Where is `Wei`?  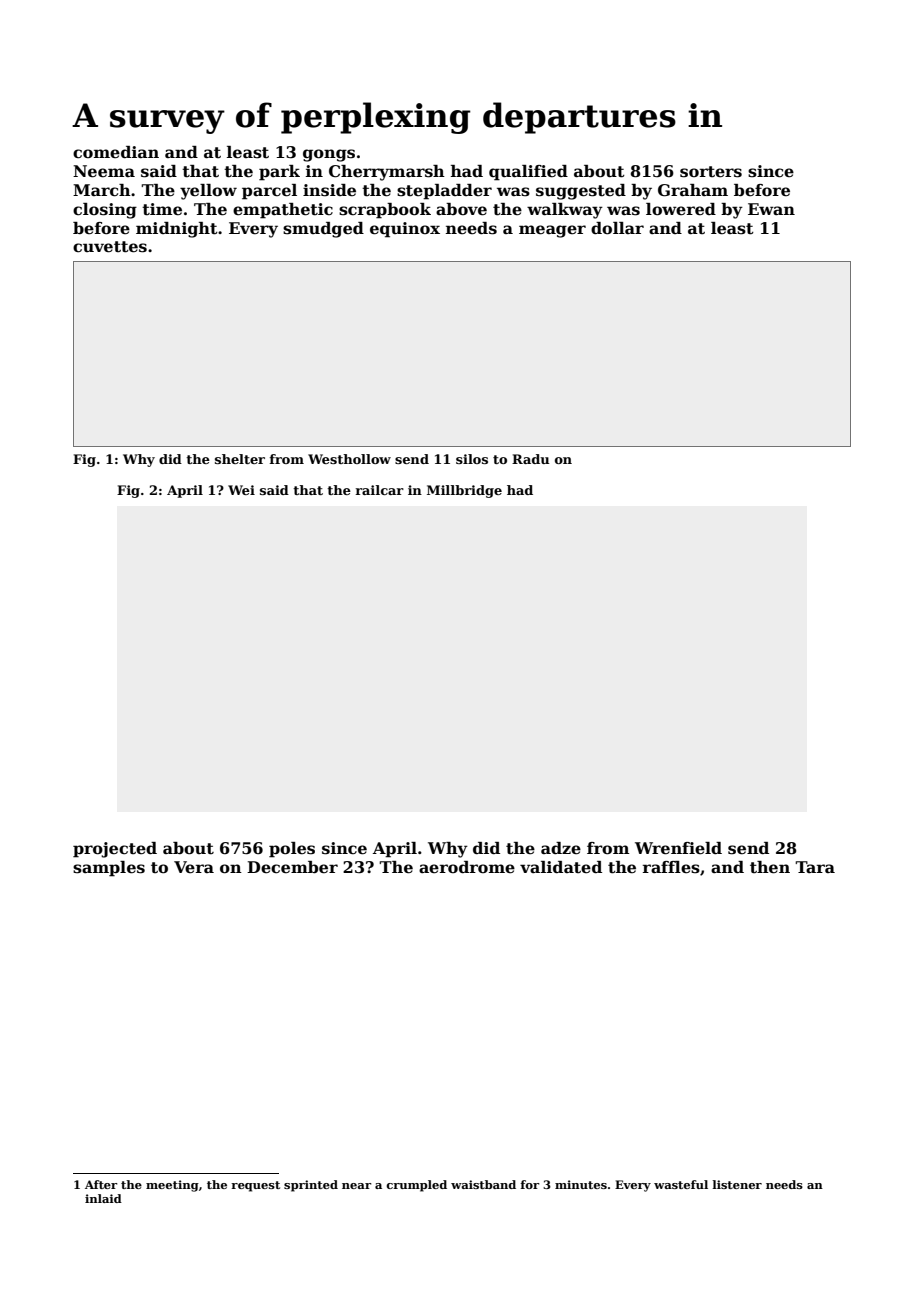 Wei is located at coordinates (241, 490).
